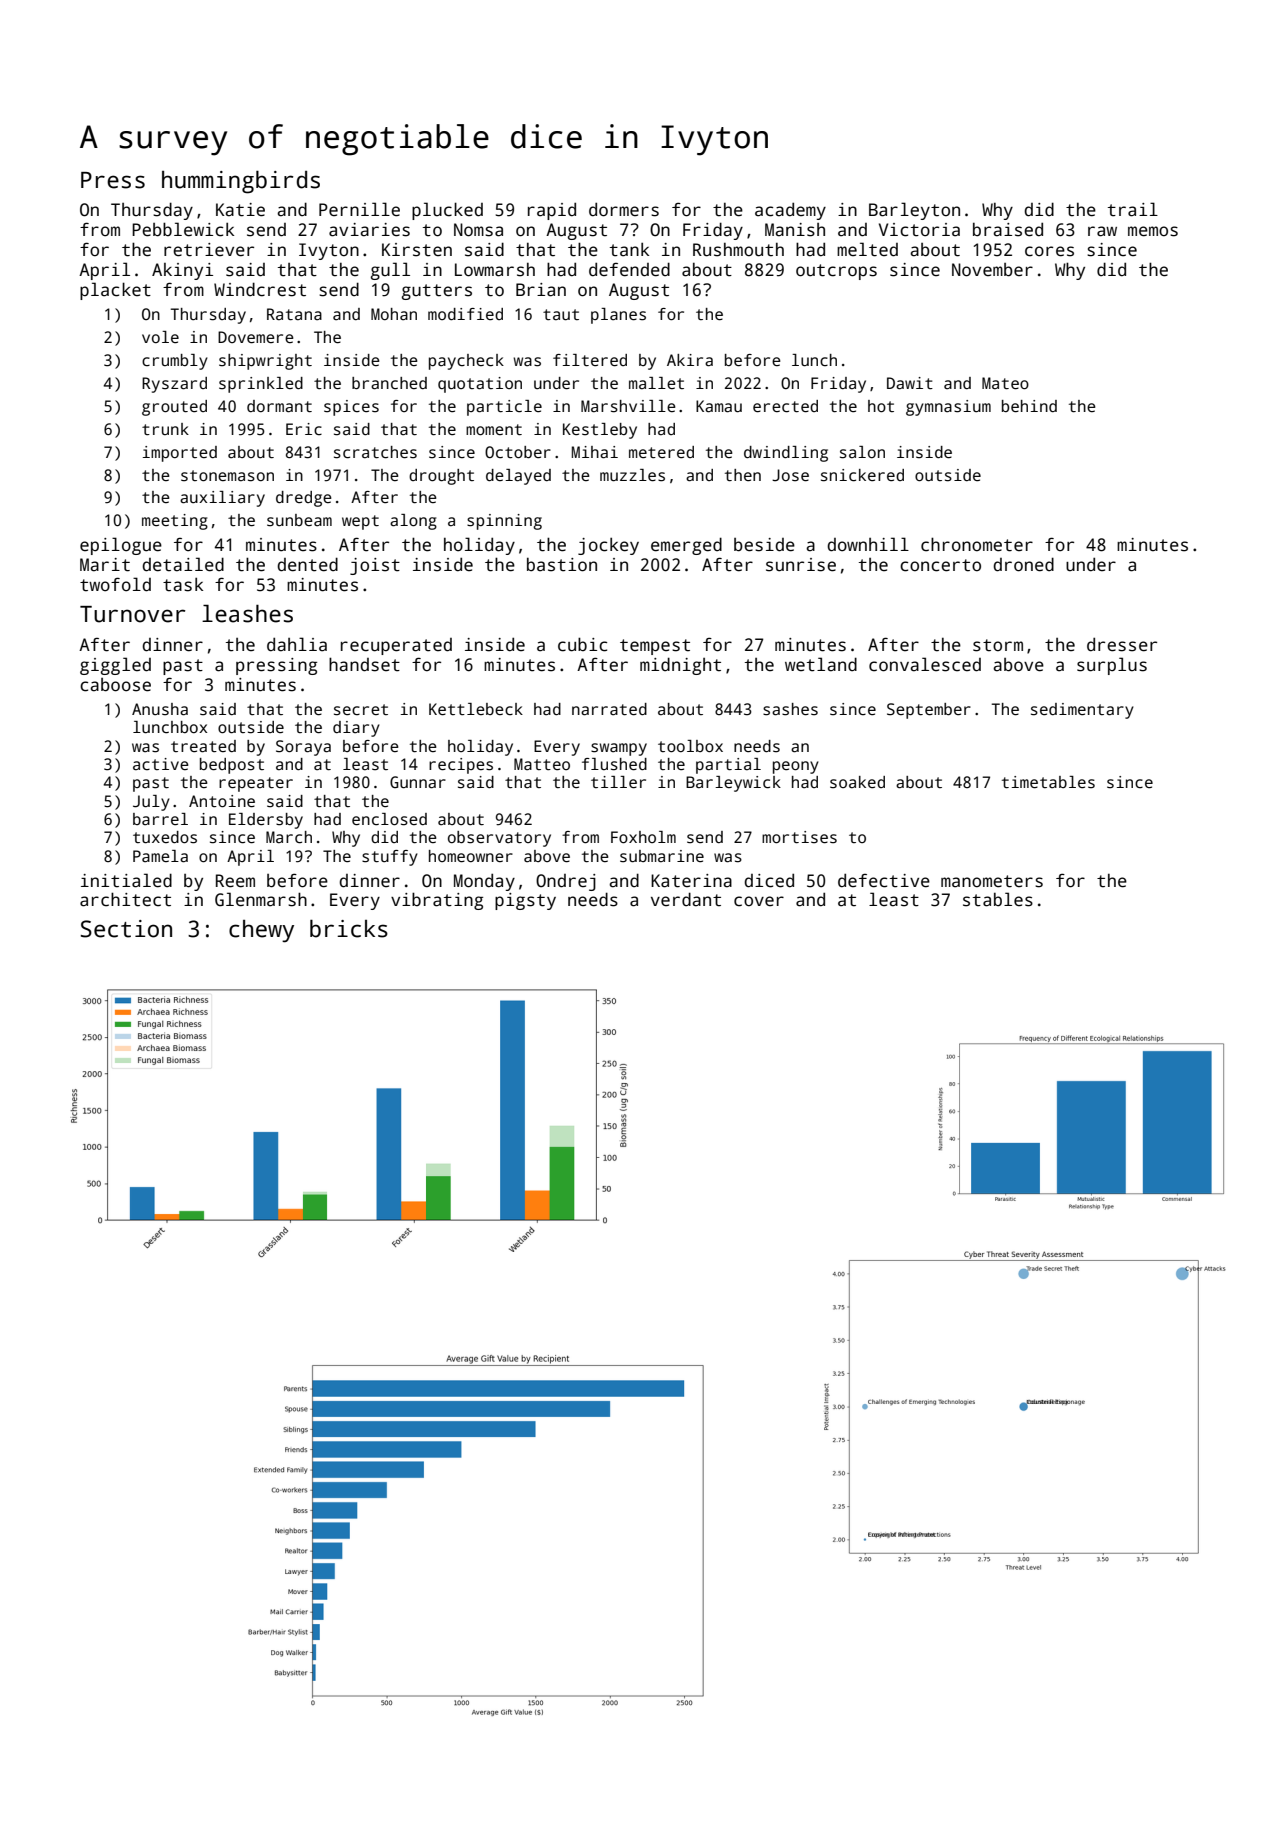 The width and height of the image is (1287, 1821). What do you see at coordinates (1082, 711) in the image?
I see `sedimentary` at bounding box center [1082, 711].
